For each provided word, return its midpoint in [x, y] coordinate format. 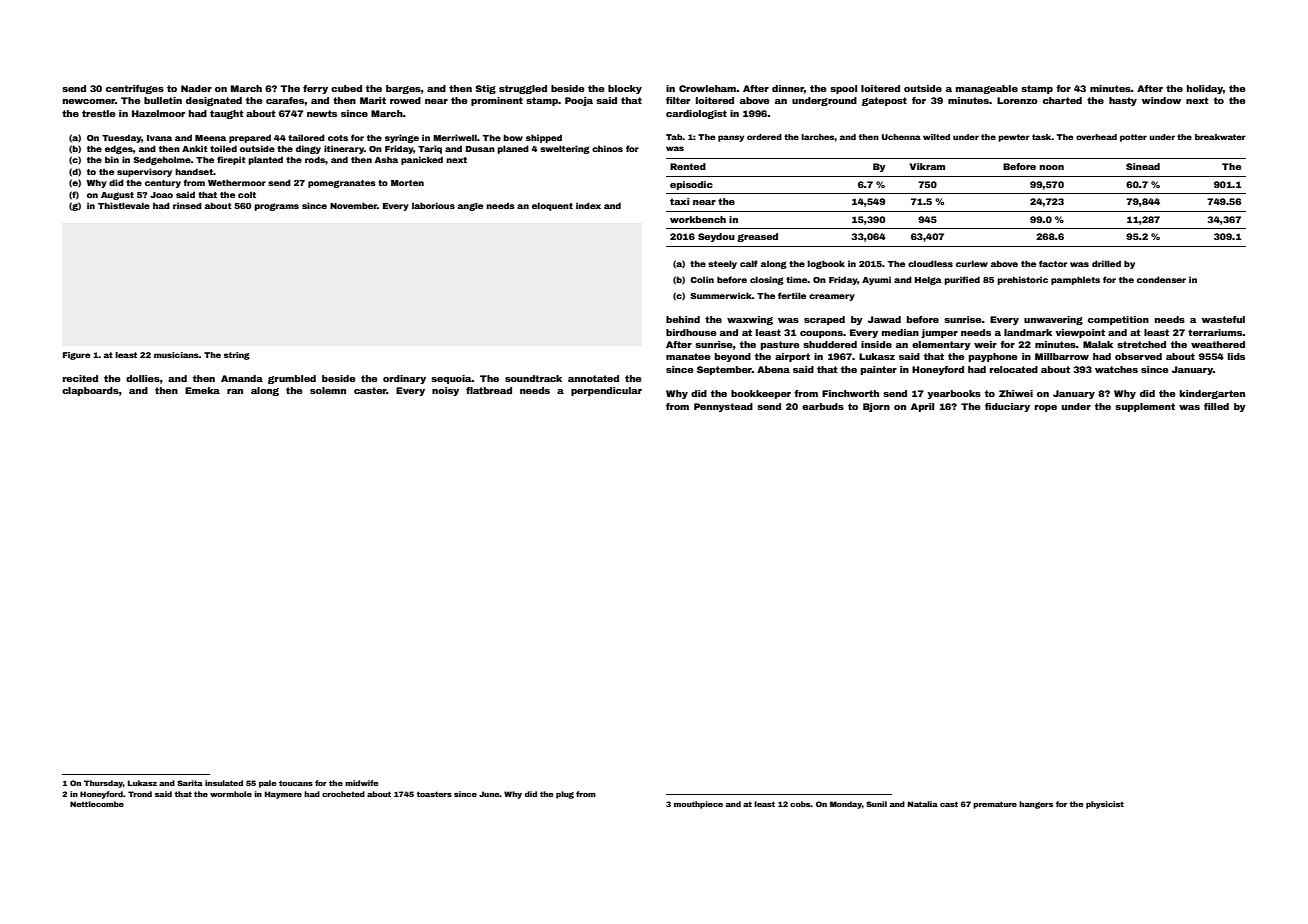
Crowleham [708, 88]
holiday [1205, 89]
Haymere [283, 795]
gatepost [884, 101]
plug [565, 795]
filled [1216, 406]
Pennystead [723, 407]
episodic [691, 185]
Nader [196, 88]
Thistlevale [124, 205]
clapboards [90, 391]
